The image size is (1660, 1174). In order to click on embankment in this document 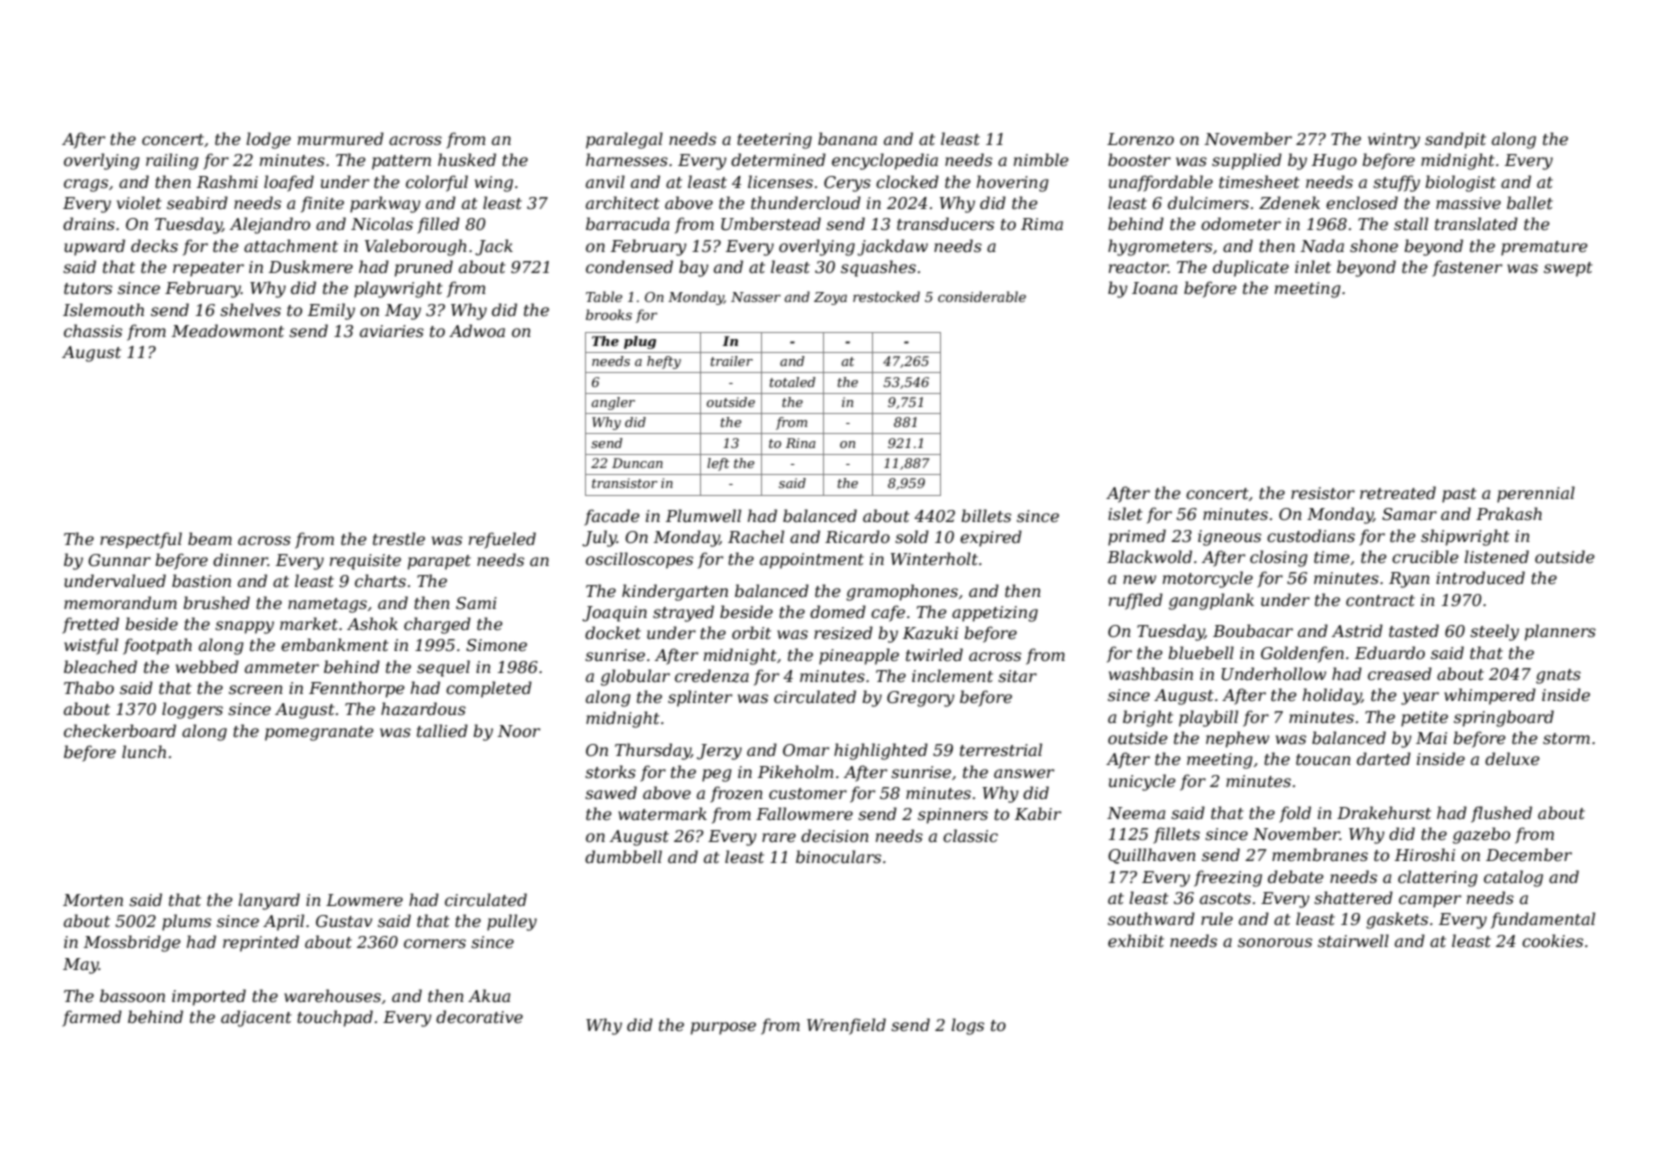, I will do `click(335, 644)`.
